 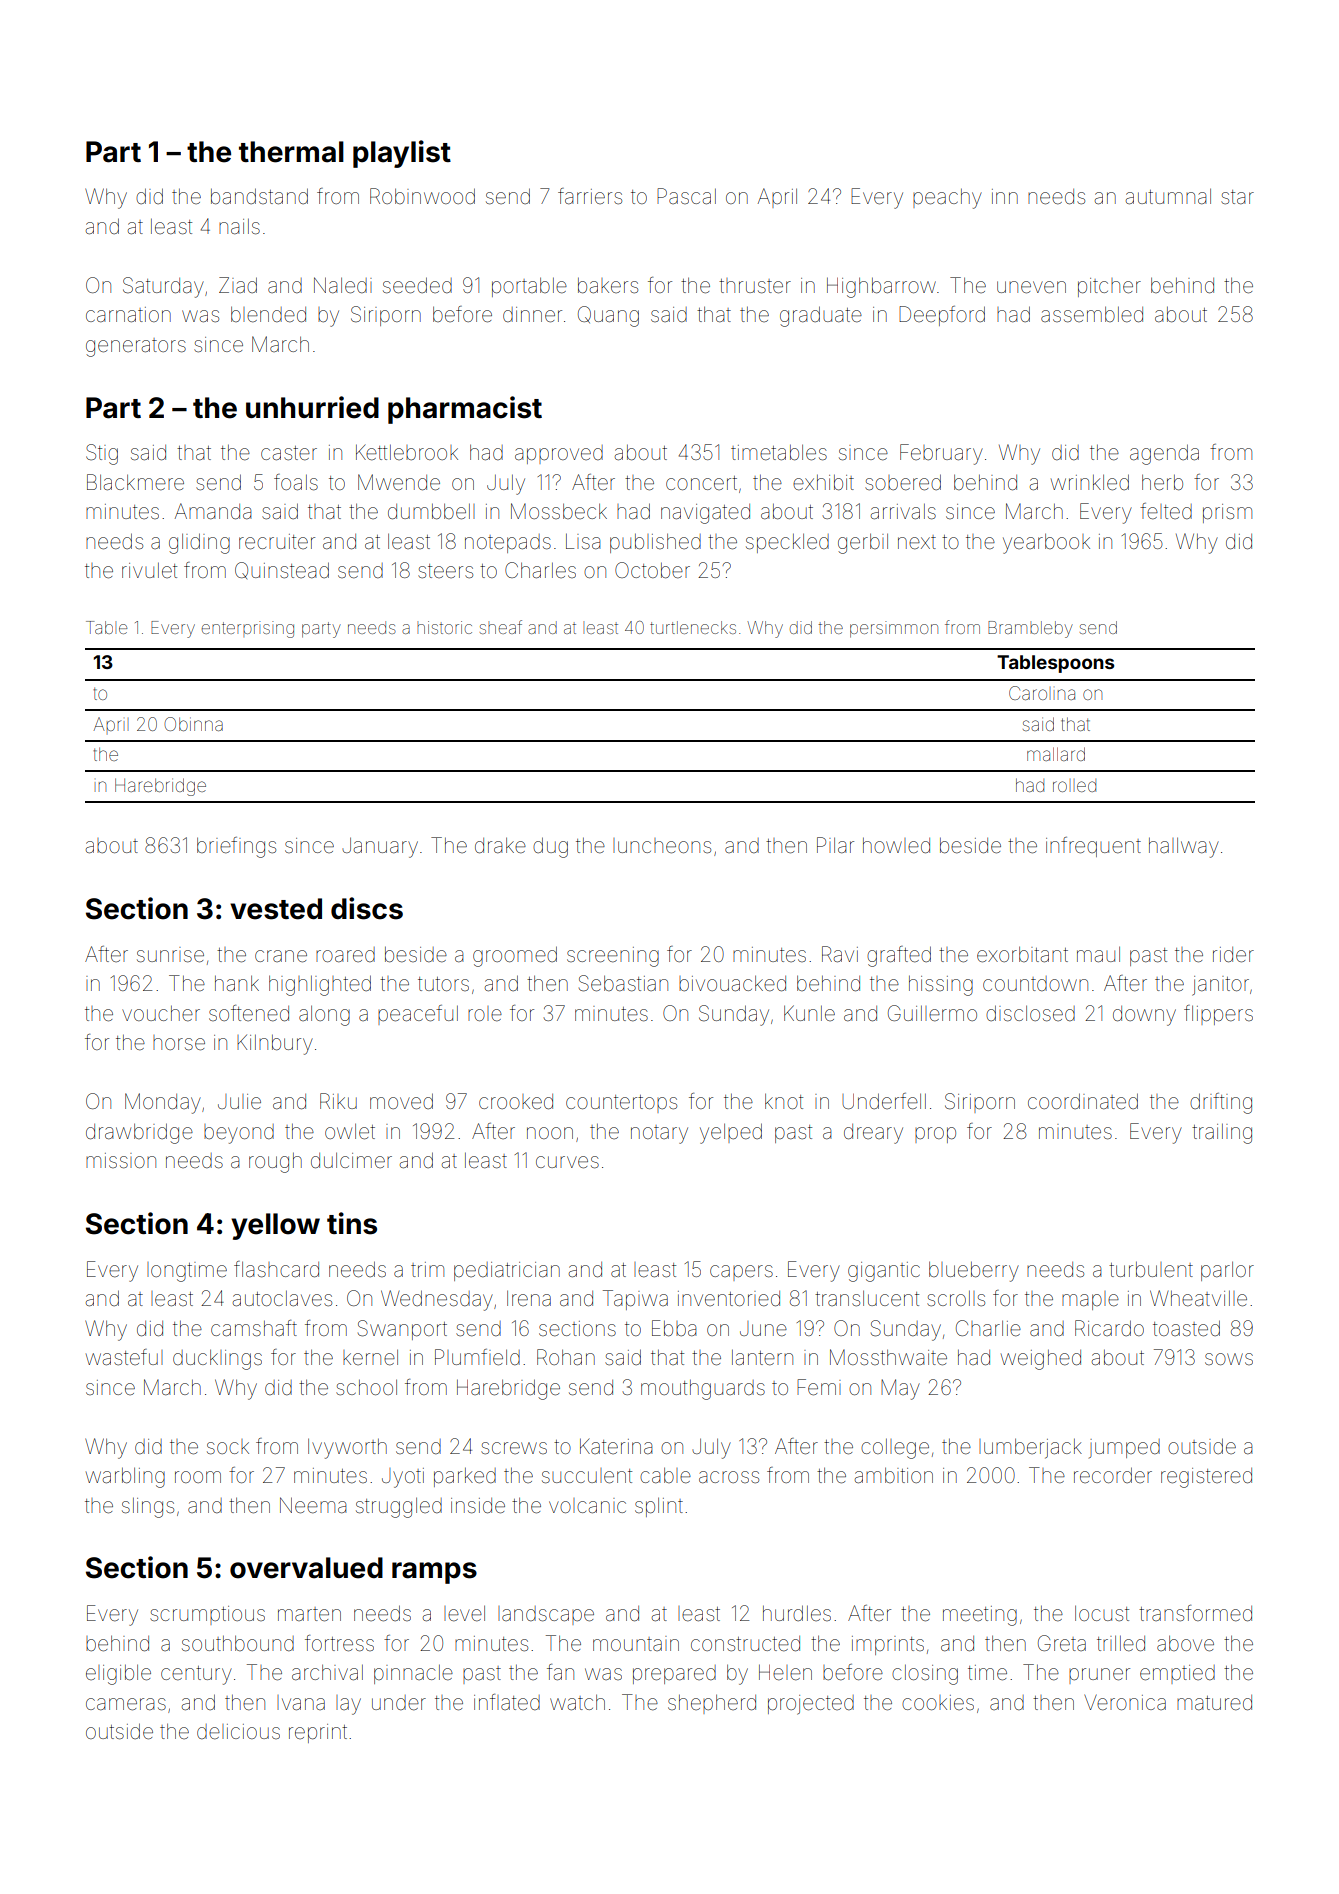 What do you see at coordinates (693, 627) in the page?
I see `turtlenecks` at bounding box center [693, 627].
